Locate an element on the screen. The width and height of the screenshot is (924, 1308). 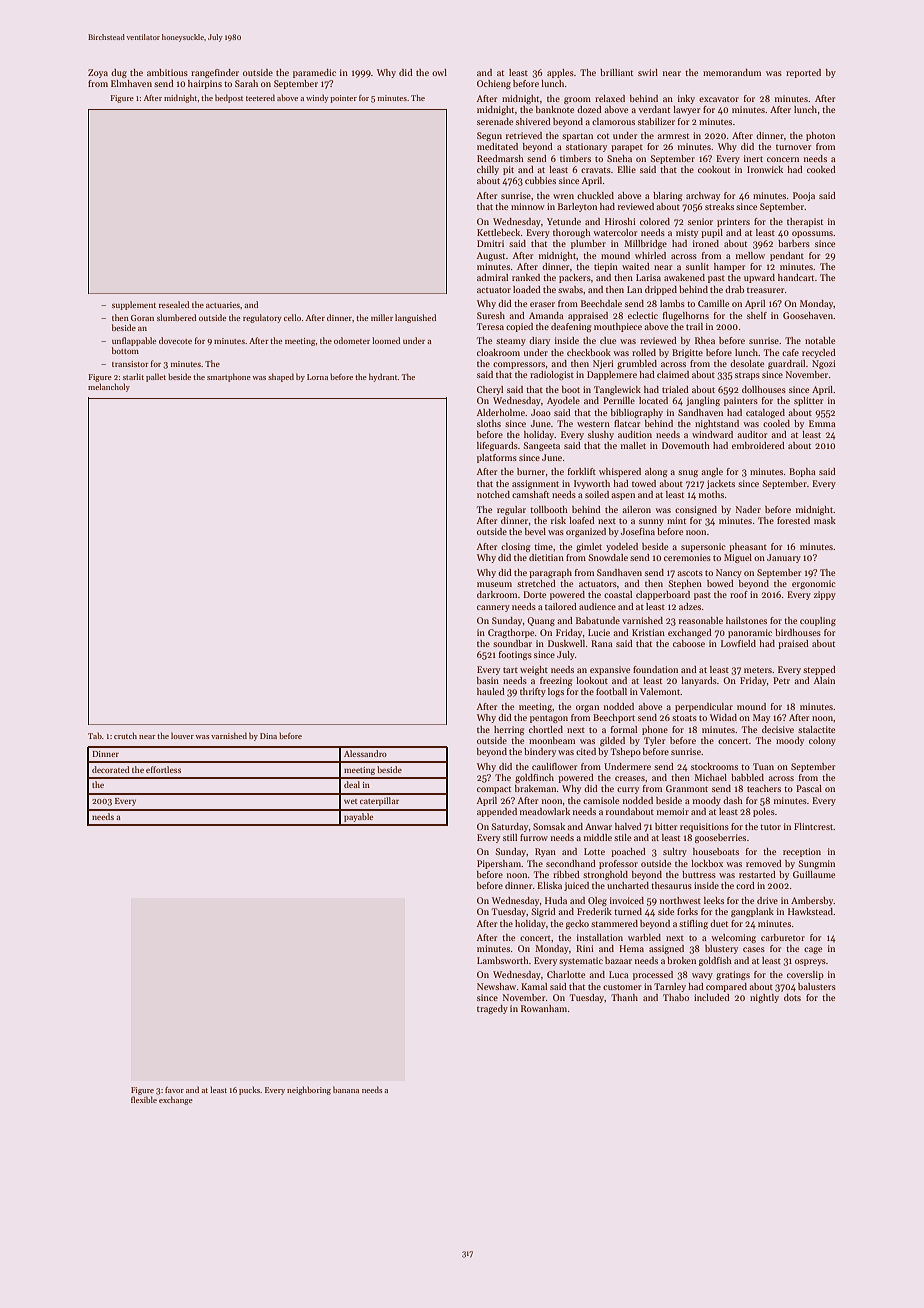
August is located at coordinates (491, 256).
